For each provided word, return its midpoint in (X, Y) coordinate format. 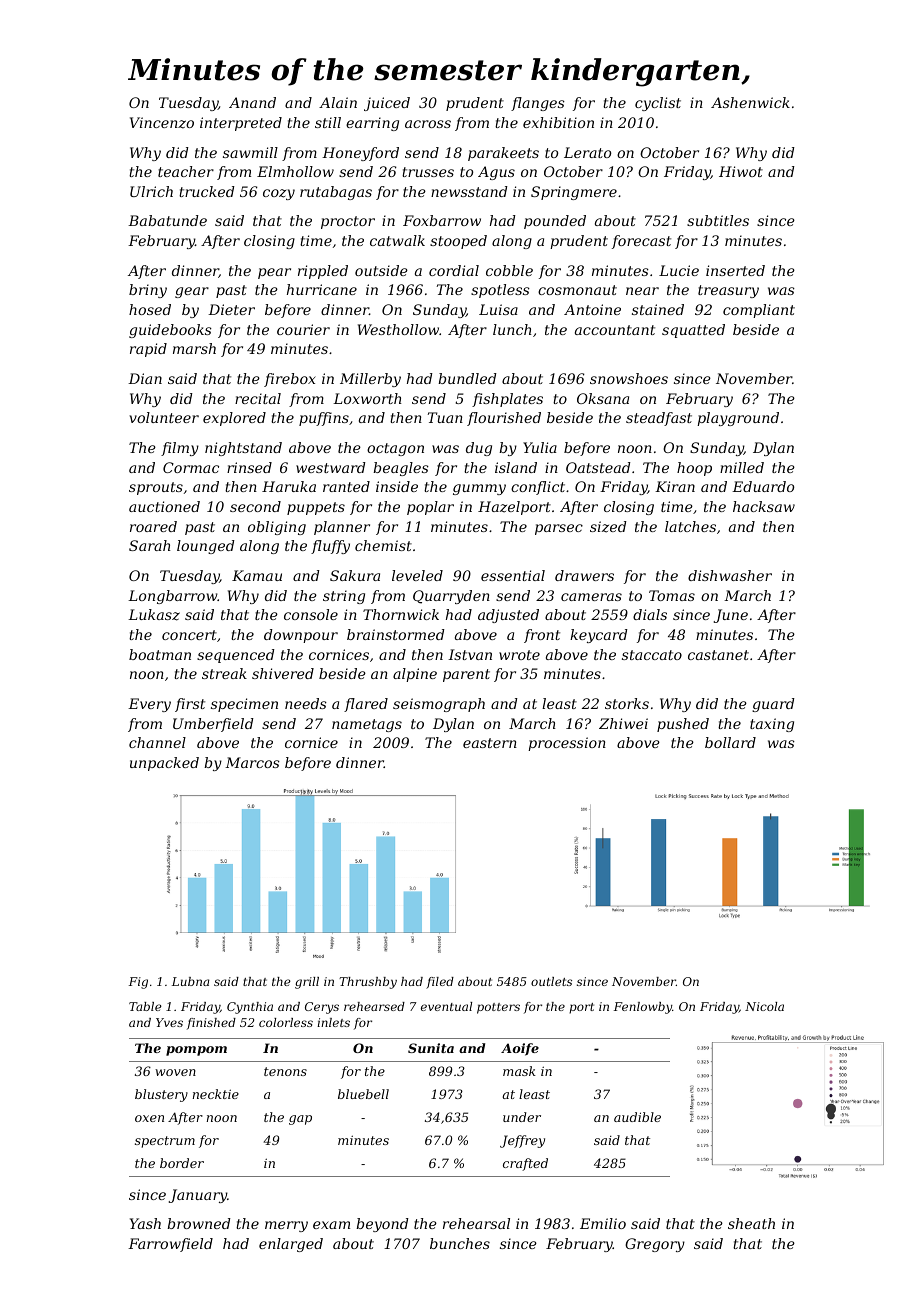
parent (466, 675)
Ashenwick (750, 102)
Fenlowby (643, 1008)
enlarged (291, 1245)
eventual (446, 1006)
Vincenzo (162, 123)
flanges (538, 104)
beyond (382, 1225)
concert (189, 635)
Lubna (190, 981)
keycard (599, 636)
